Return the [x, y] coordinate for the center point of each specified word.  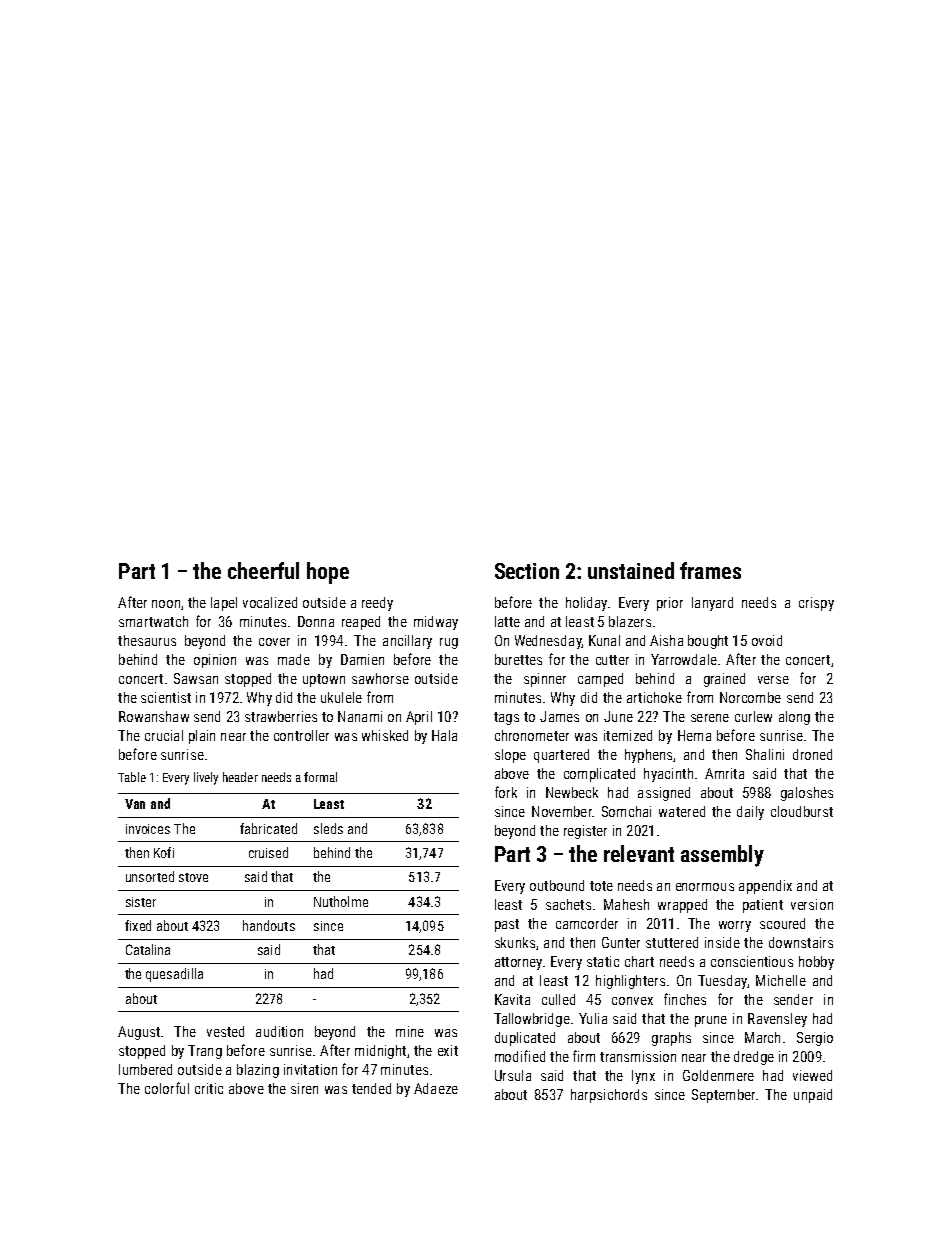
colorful [167, 1088]
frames [710, 570]
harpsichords [609, 1096]
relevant [639, 853]
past [507, 925]
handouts [269, 925]
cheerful [263, 570]
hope [328, 573]
